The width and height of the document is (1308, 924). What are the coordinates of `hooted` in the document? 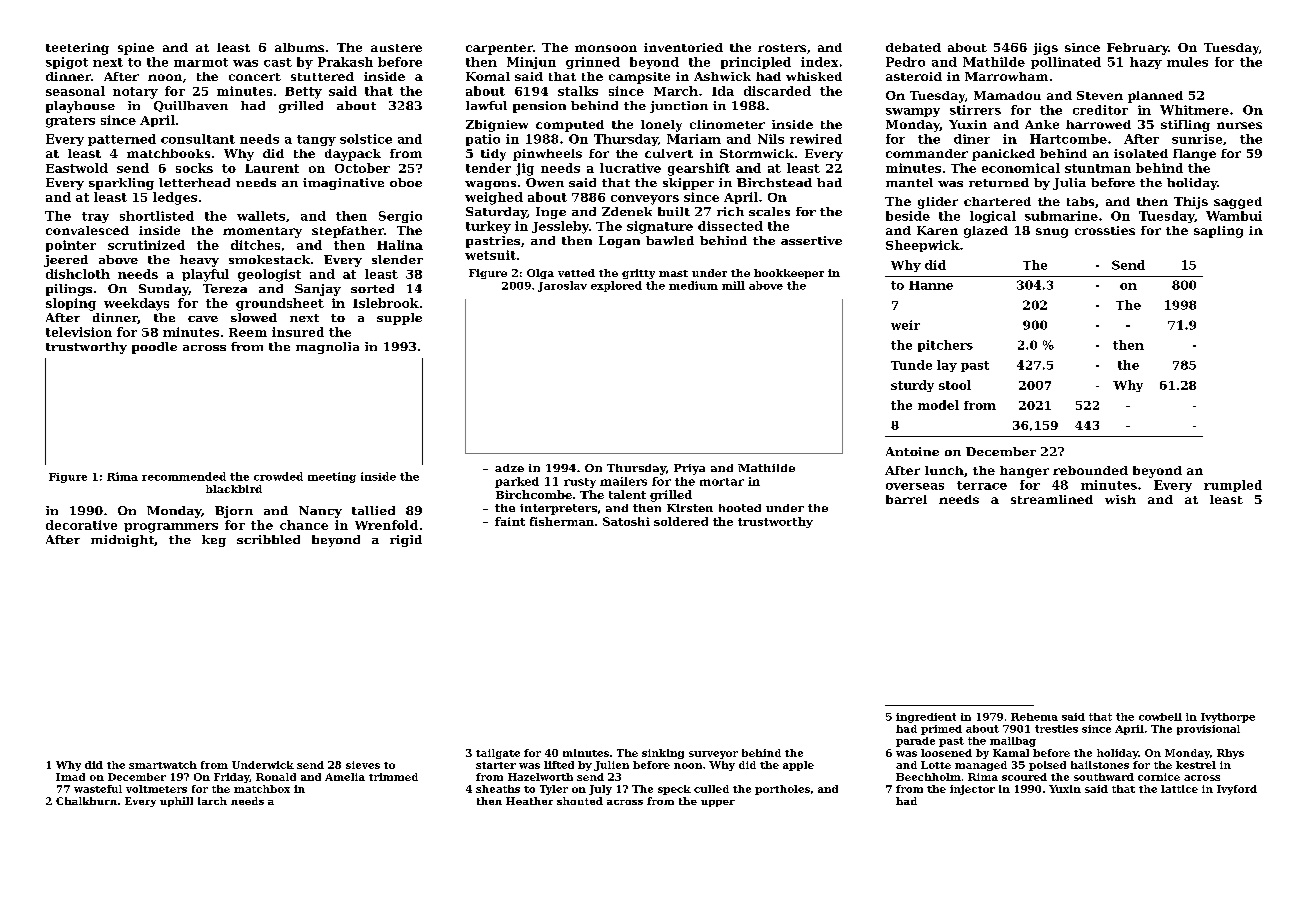 It's located at (740, 508).
